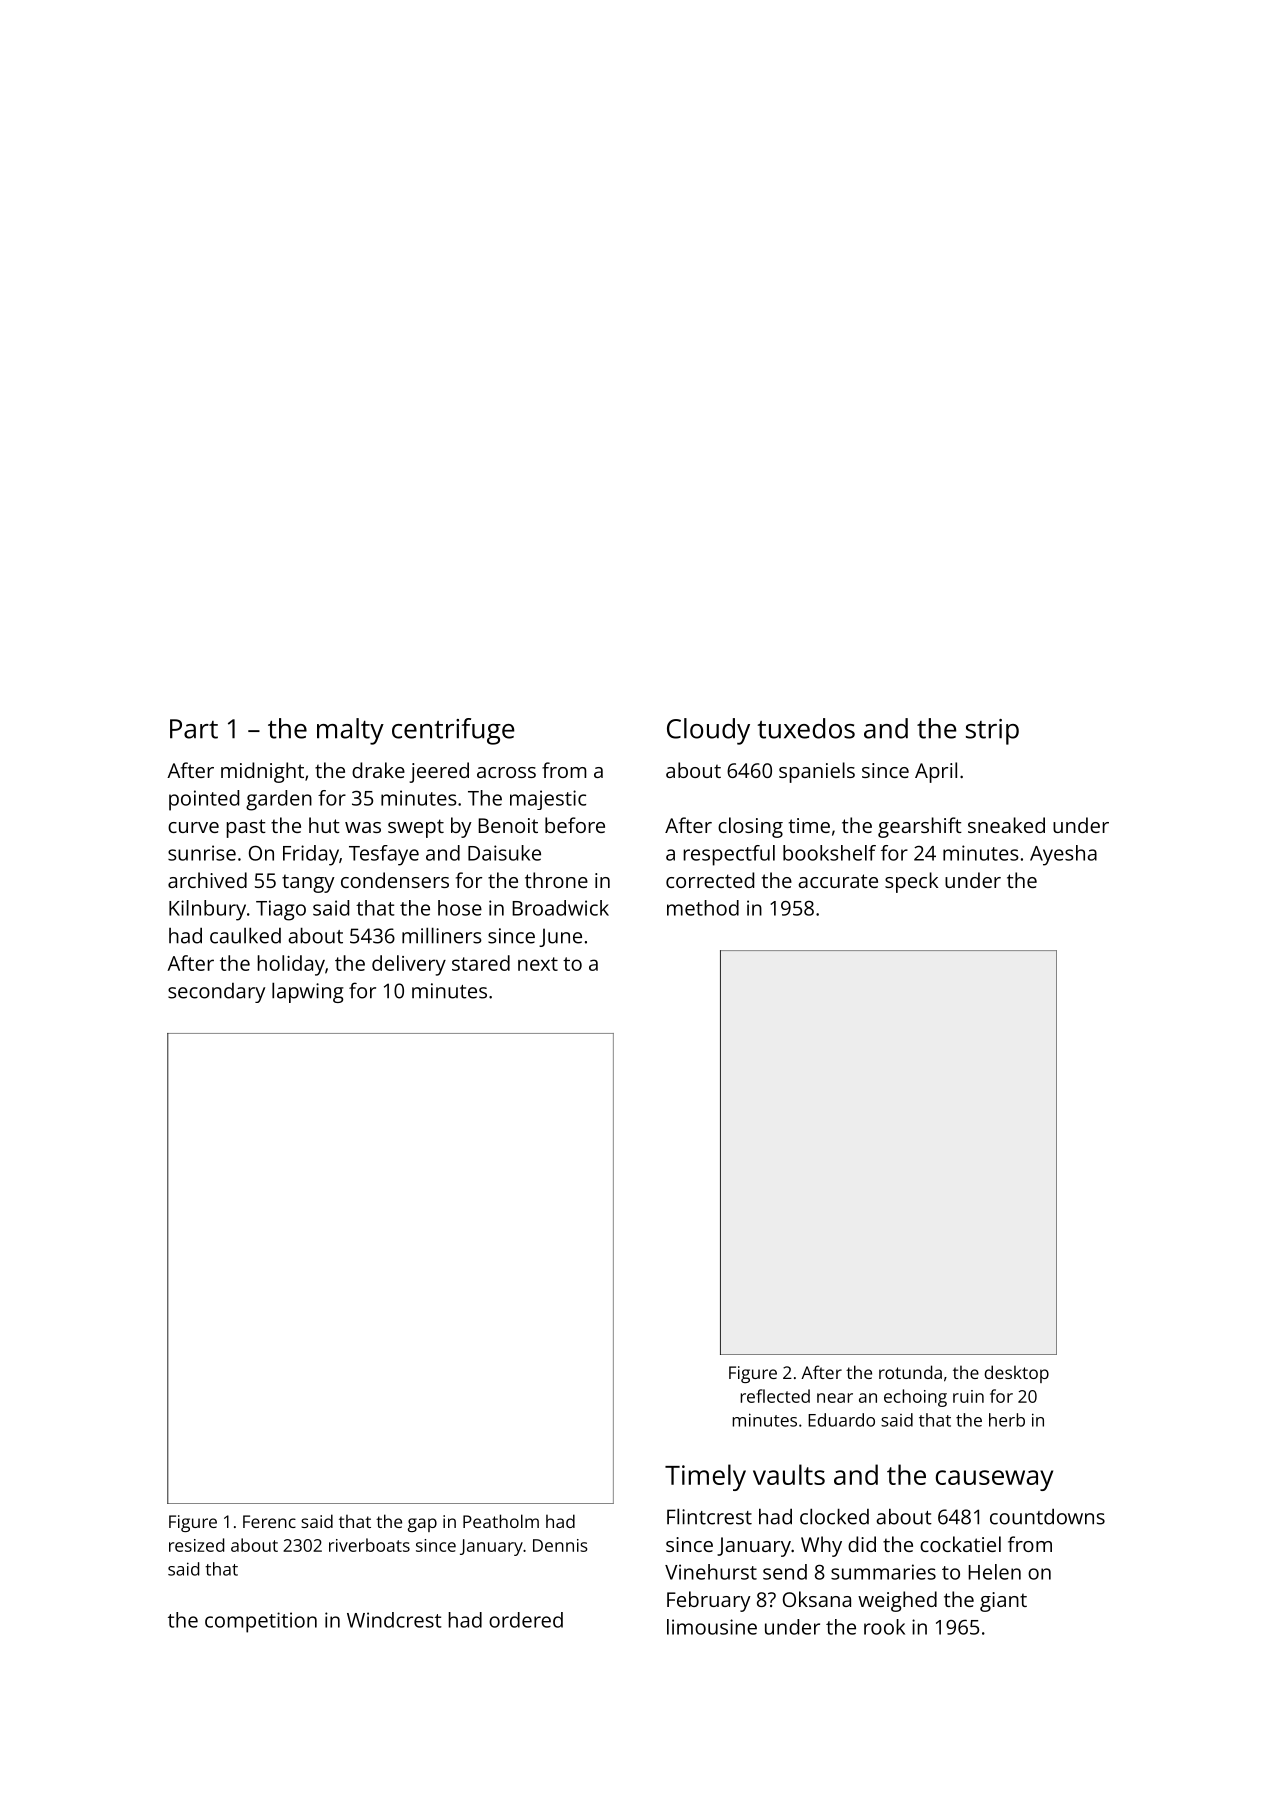  I want to click on majestic, so click(548, 800).
